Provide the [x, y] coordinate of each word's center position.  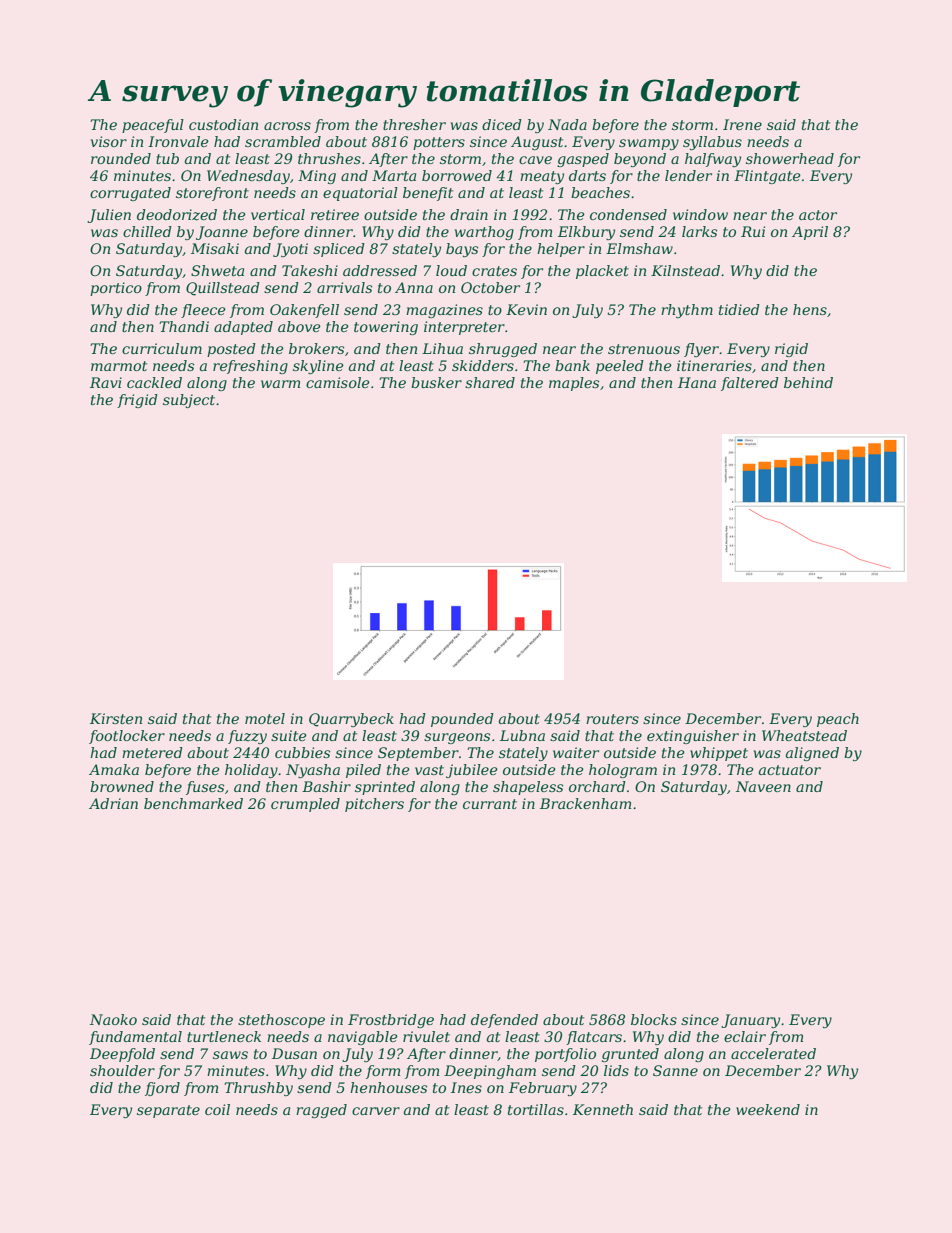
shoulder [122, 1070]
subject [189, 401]
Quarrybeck [351, 720]
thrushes [329, 158]
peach [838, 720]
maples [574, 384]
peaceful [153, 126]
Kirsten [116, 718]
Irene [742, 124]
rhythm [687, 311]
